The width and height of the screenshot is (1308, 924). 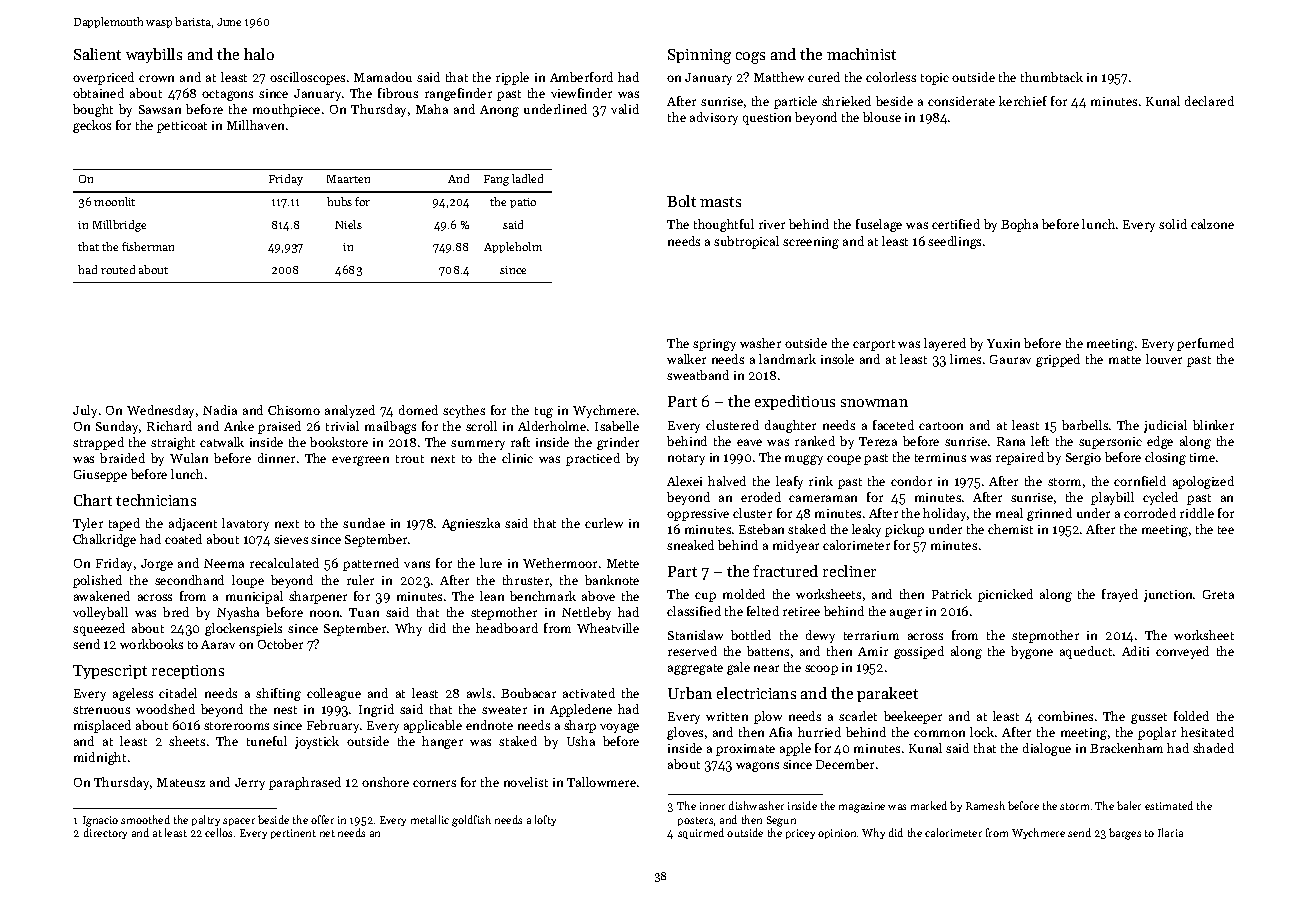 I want to click on moonlit, so click(x=114, y=201).
